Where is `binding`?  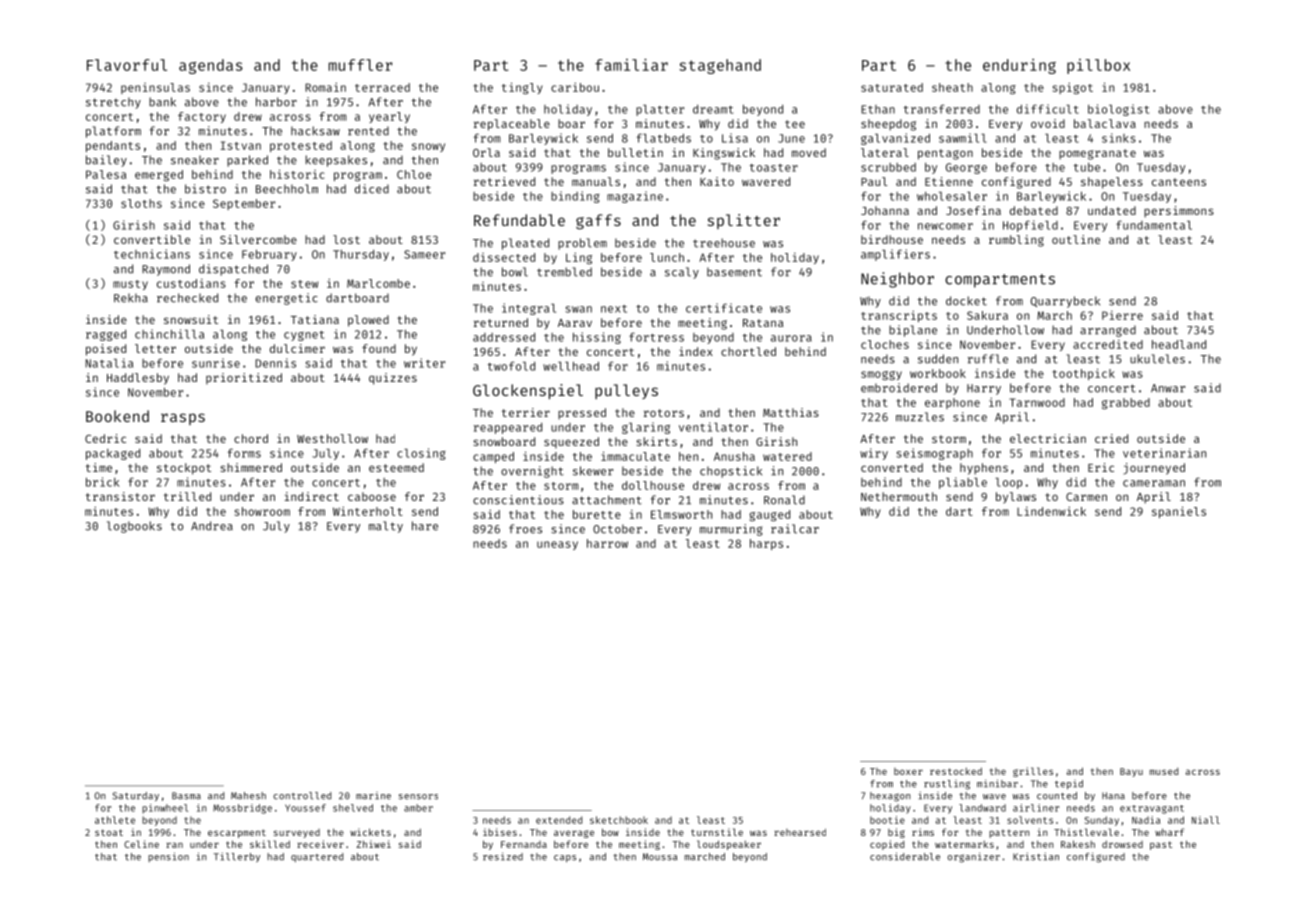
binding is located at coordinates (575, 197).
